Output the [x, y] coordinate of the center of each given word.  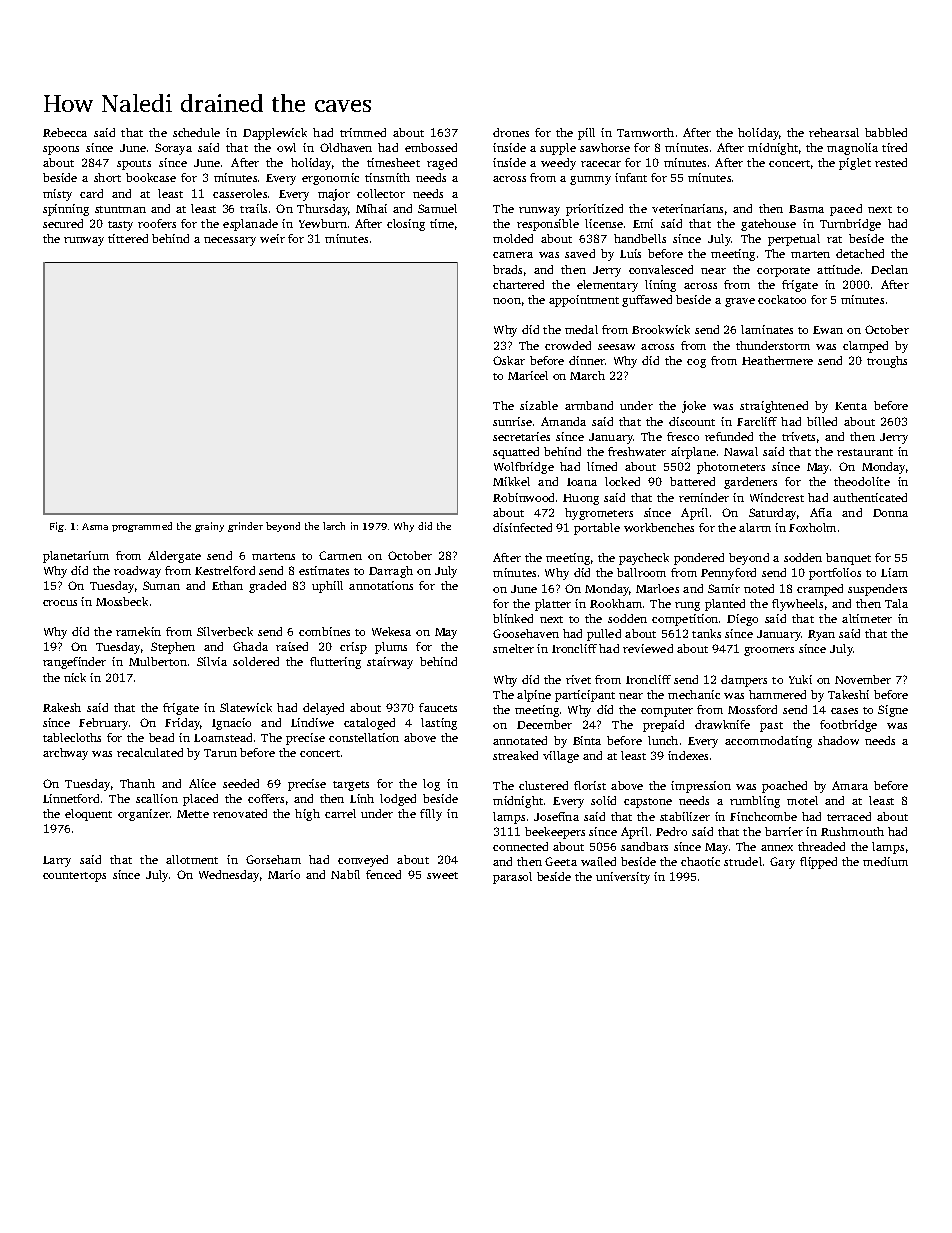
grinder [245, 527]
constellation [364, 737]
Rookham [616, 603]
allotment [192, 859]
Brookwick [661, 329]
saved [580, 253]
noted [759, 588]
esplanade [250, 225]
